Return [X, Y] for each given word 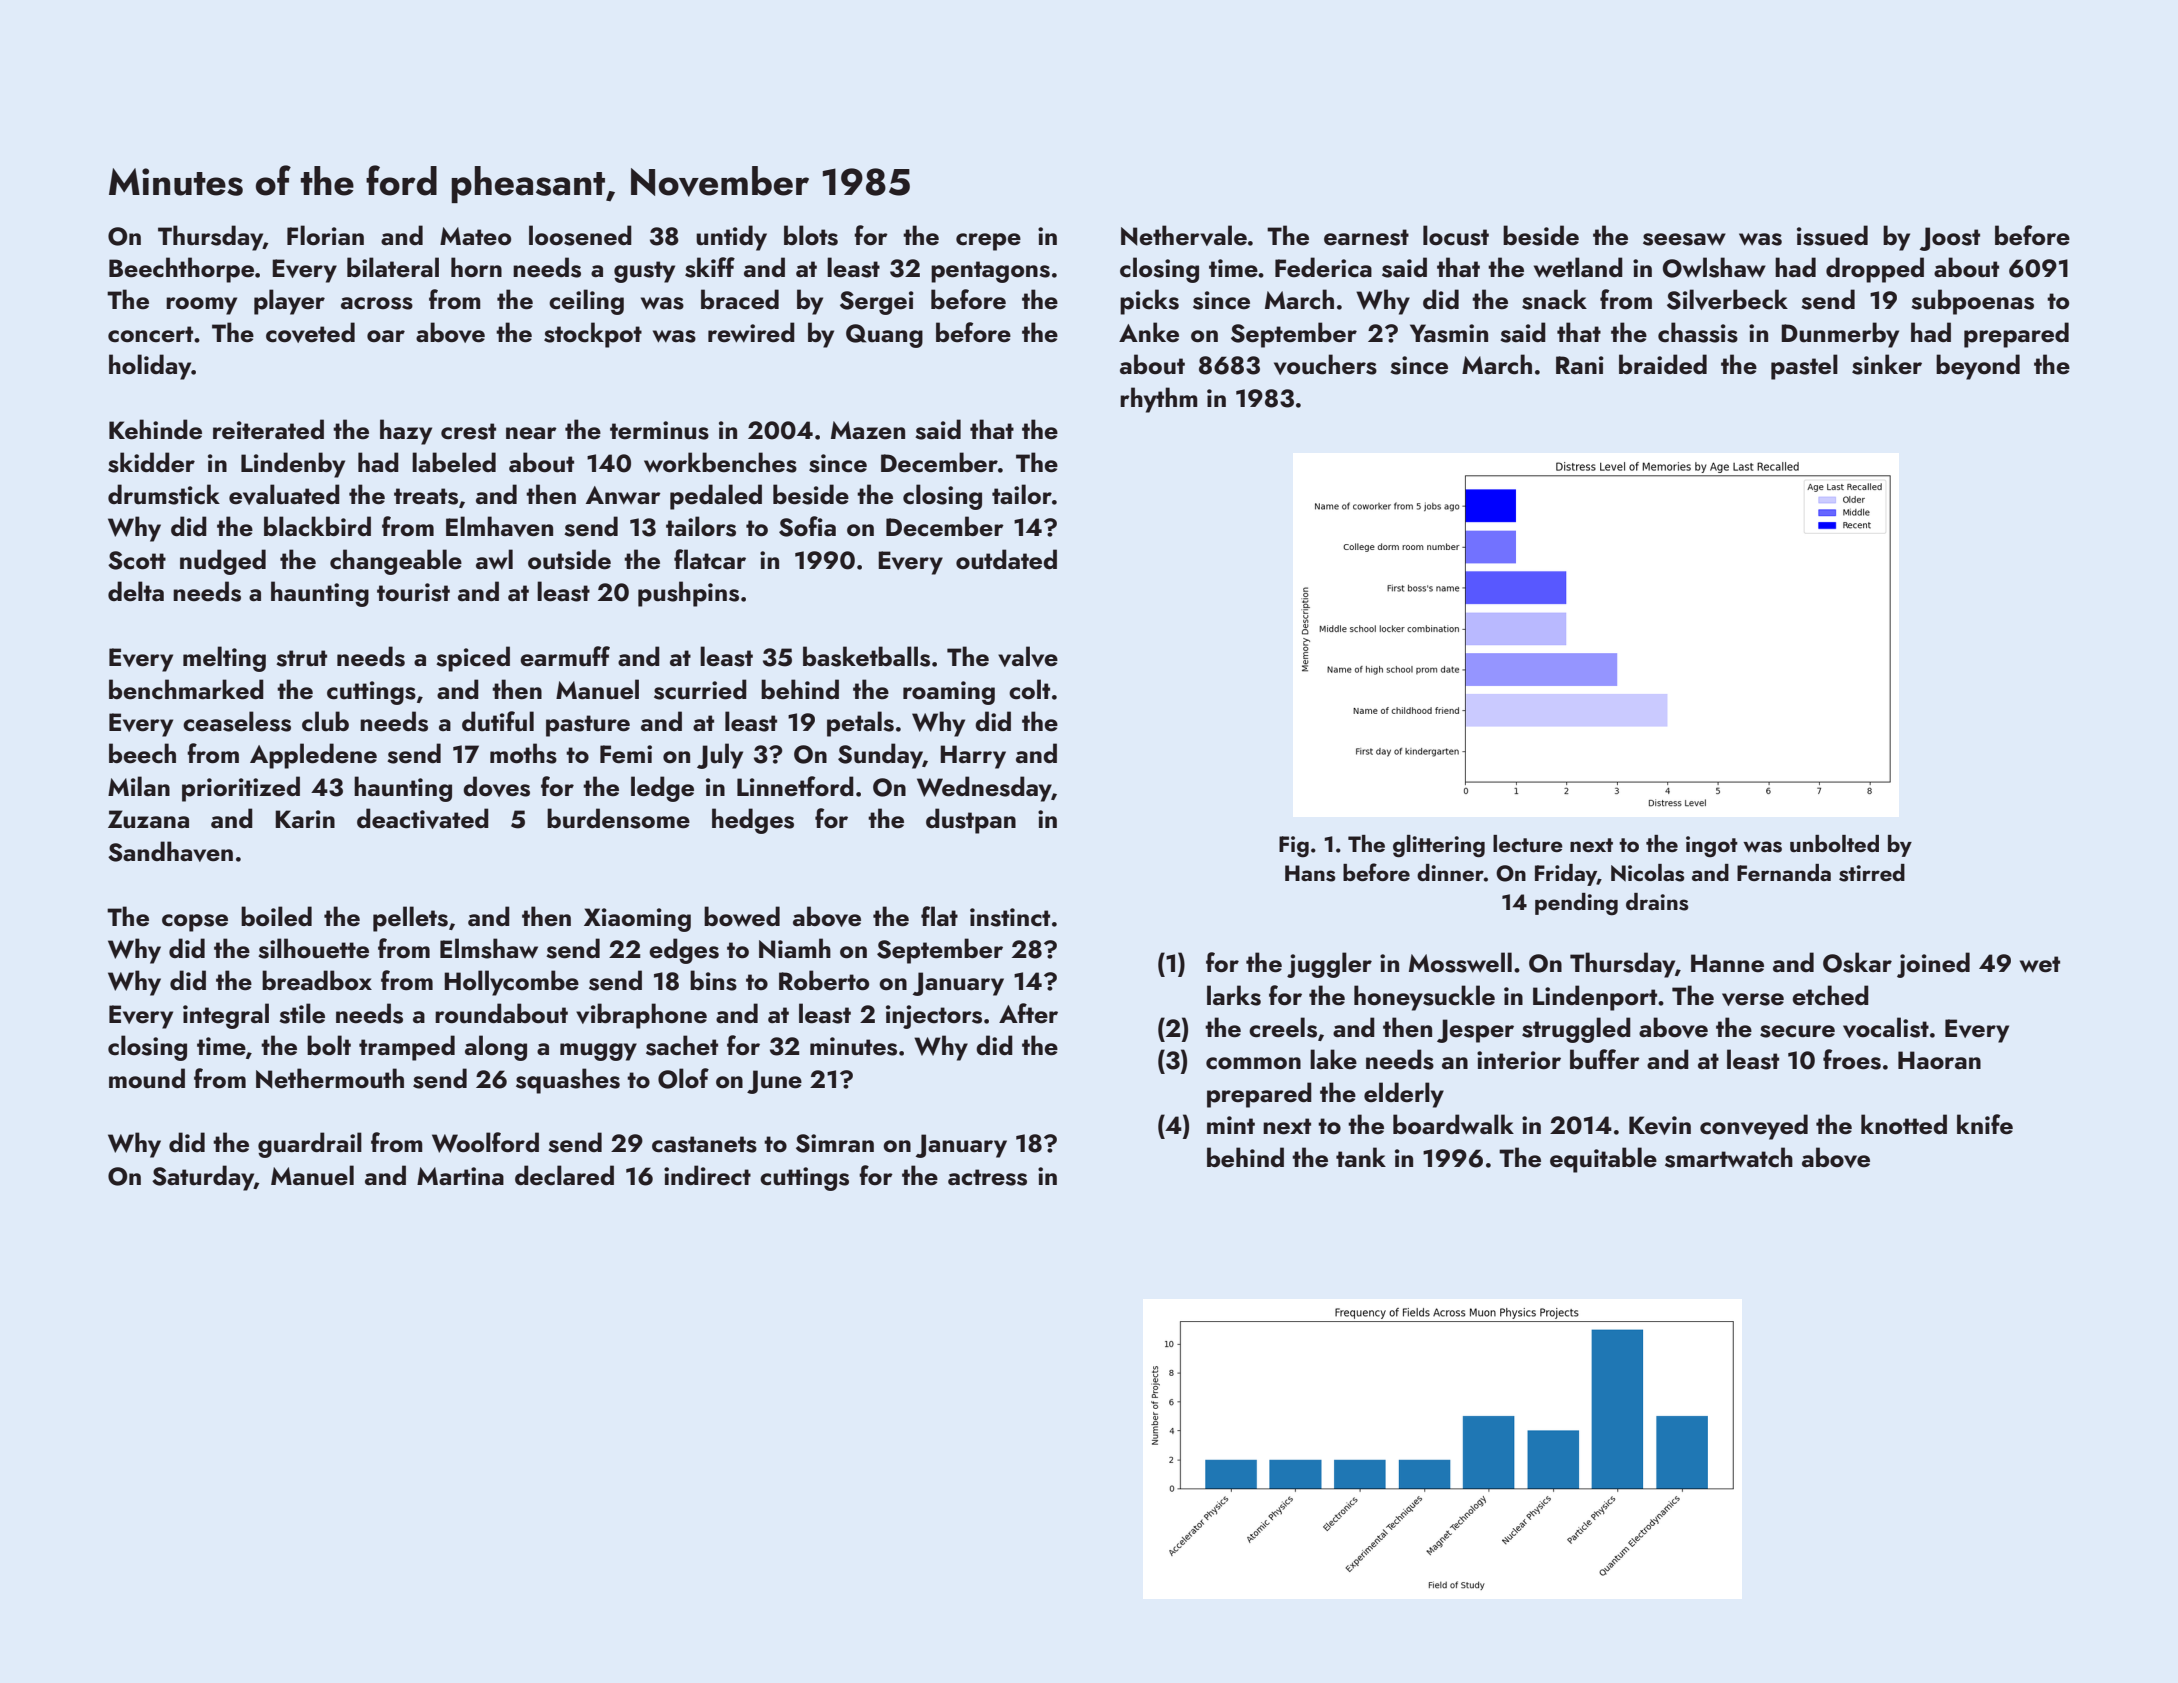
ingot [1712, 847]
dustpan [971, 821]
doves [496, 786]
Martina [460, 1176]
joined [1933, 965]
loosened [580, 235]
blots [811, 235]
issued [1832, 235]
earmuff [565, 656]
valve [1028, 656]
